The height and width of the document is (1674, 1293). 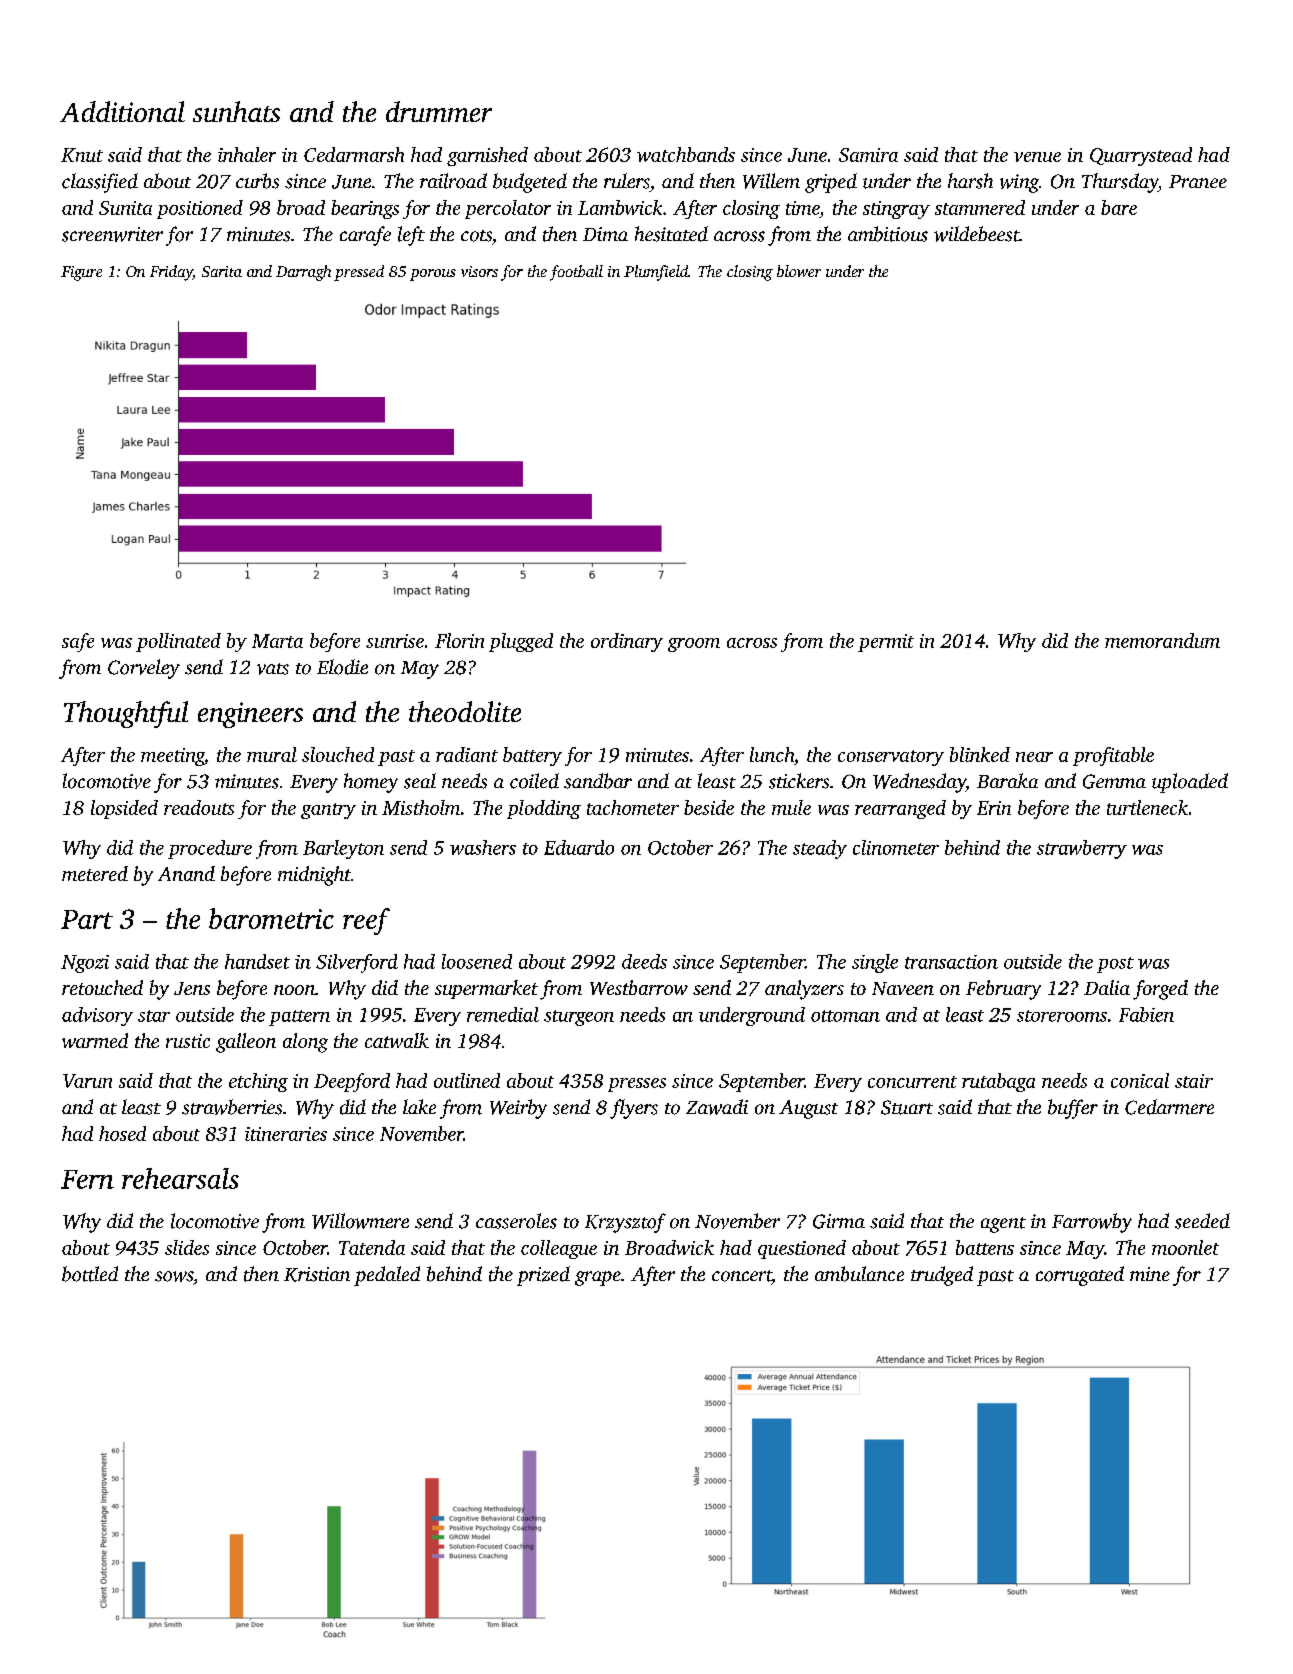 I want to click on sandbar, so click(x=598, y=781).
